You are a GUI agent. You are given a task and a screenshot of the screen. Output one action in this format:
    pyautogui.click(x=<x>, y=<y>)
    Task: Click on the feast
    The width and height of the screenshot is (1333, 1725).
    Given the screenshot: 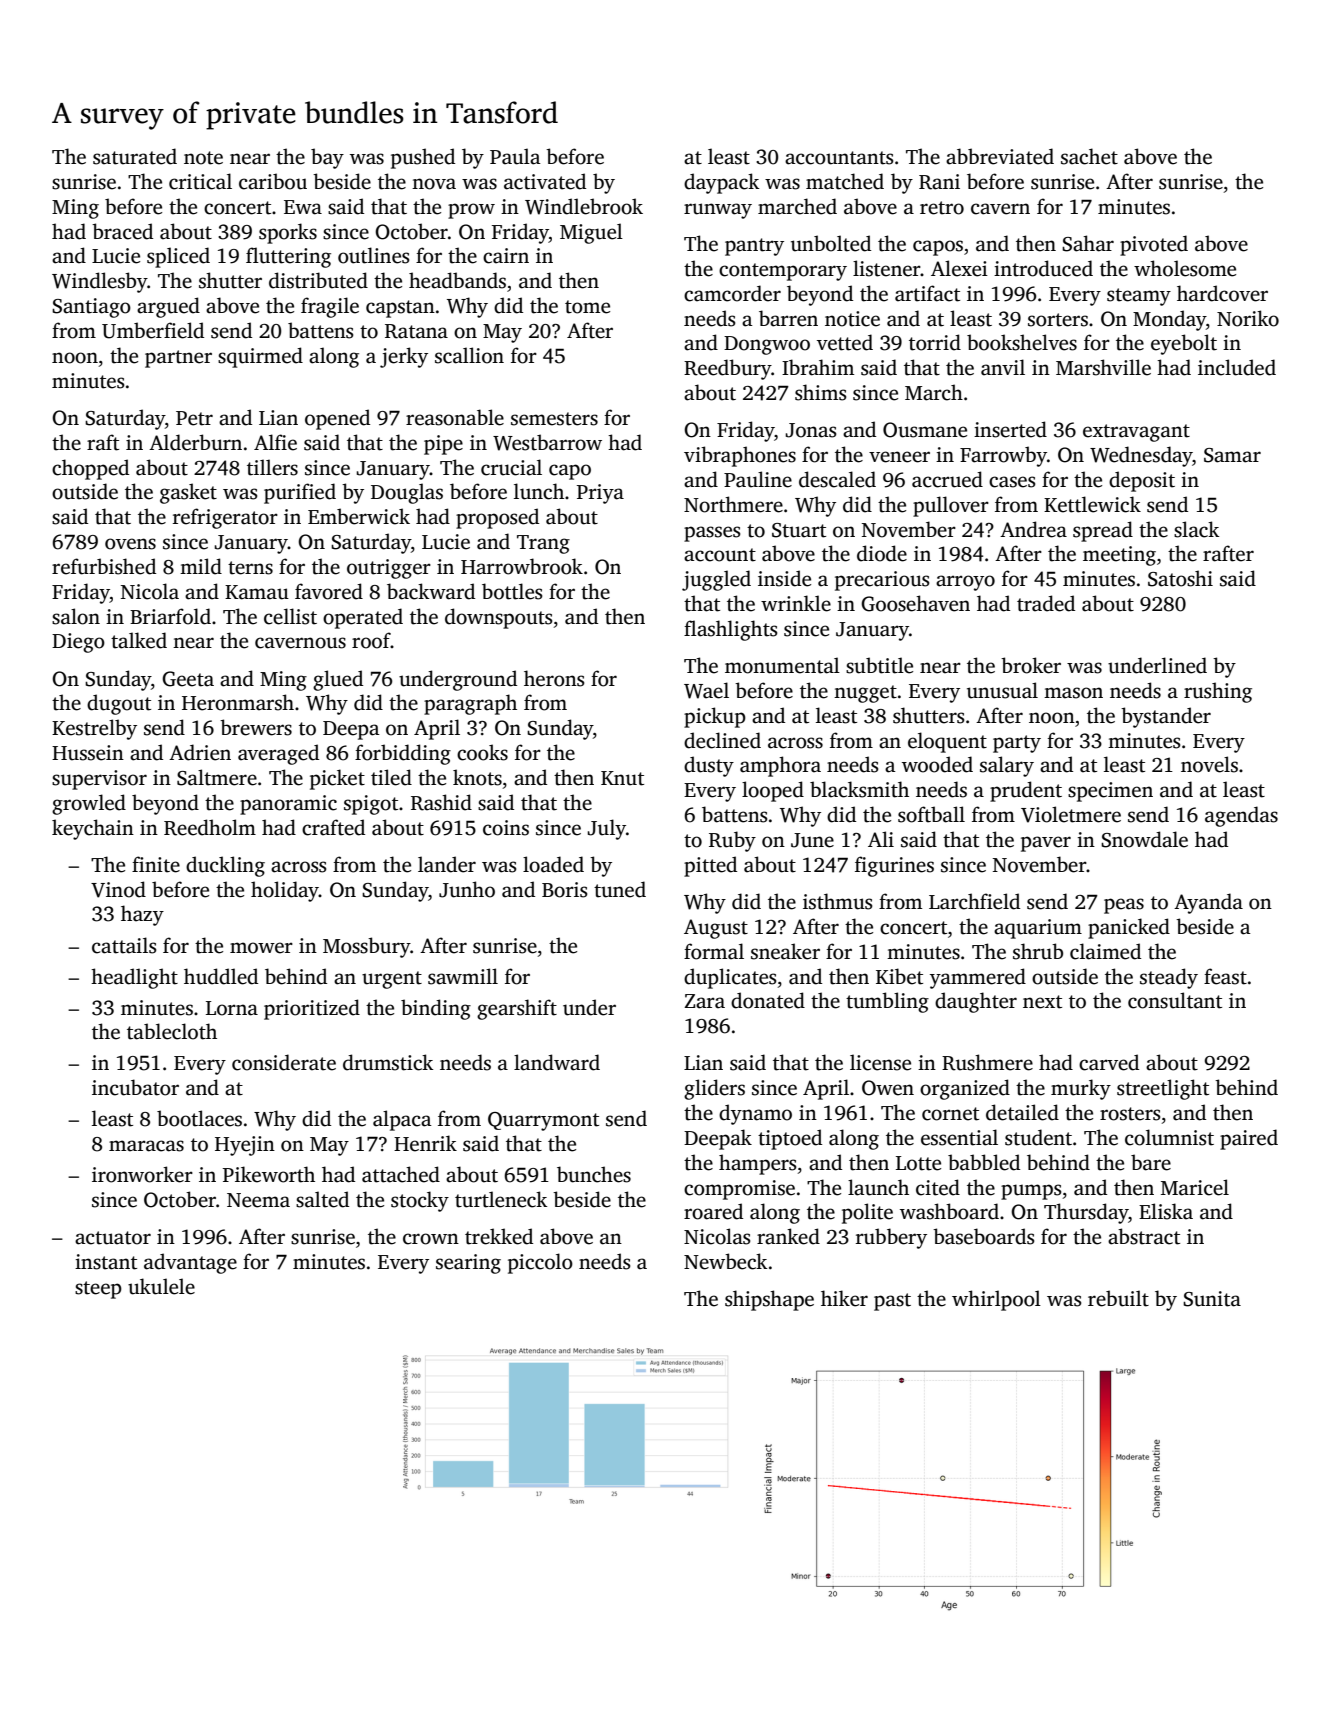 What is the action you would take?
    pyautogui.click(x=1225, y=976)
